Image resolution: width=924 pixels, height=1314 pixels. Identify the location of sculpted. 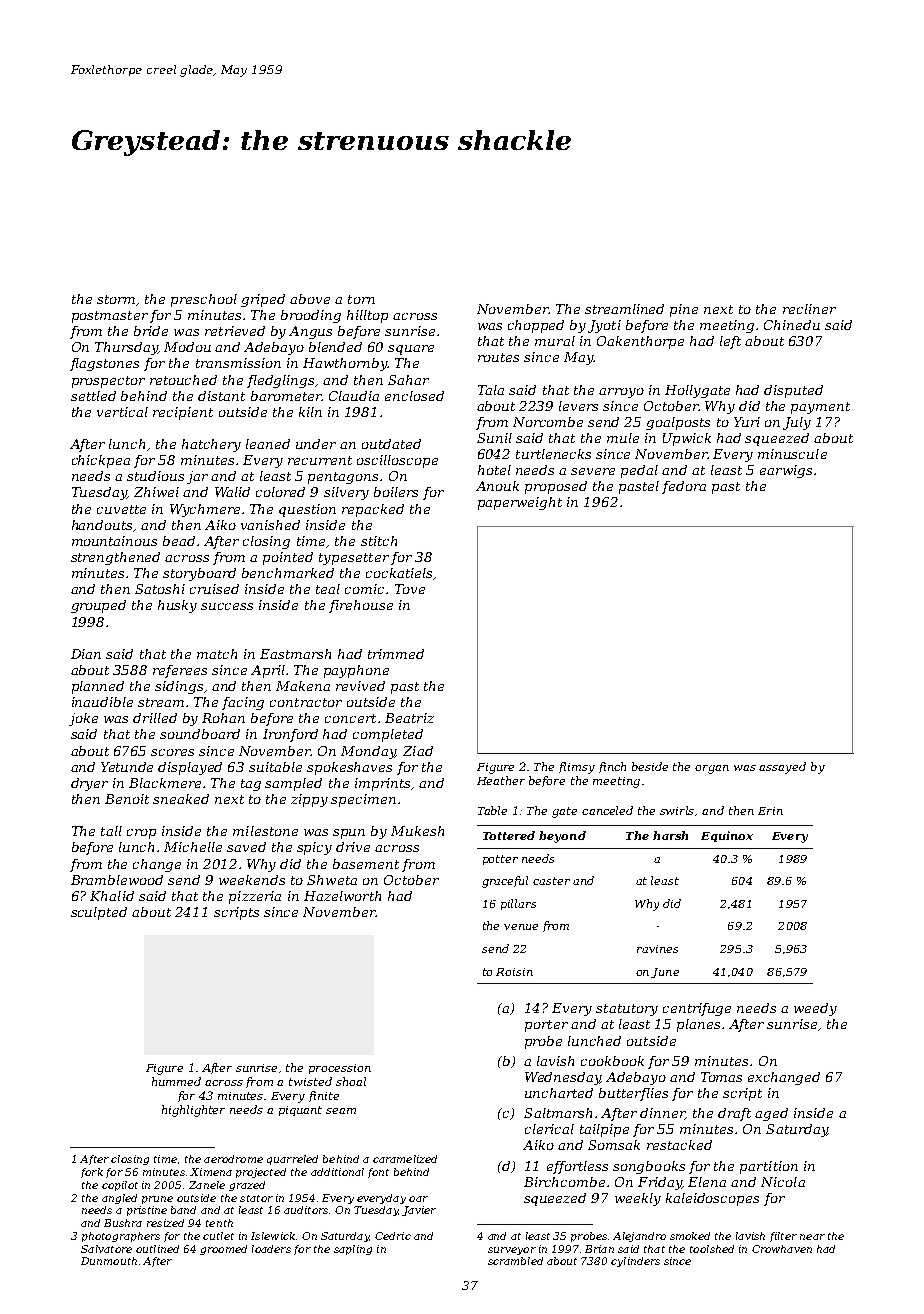
(99, 913).
